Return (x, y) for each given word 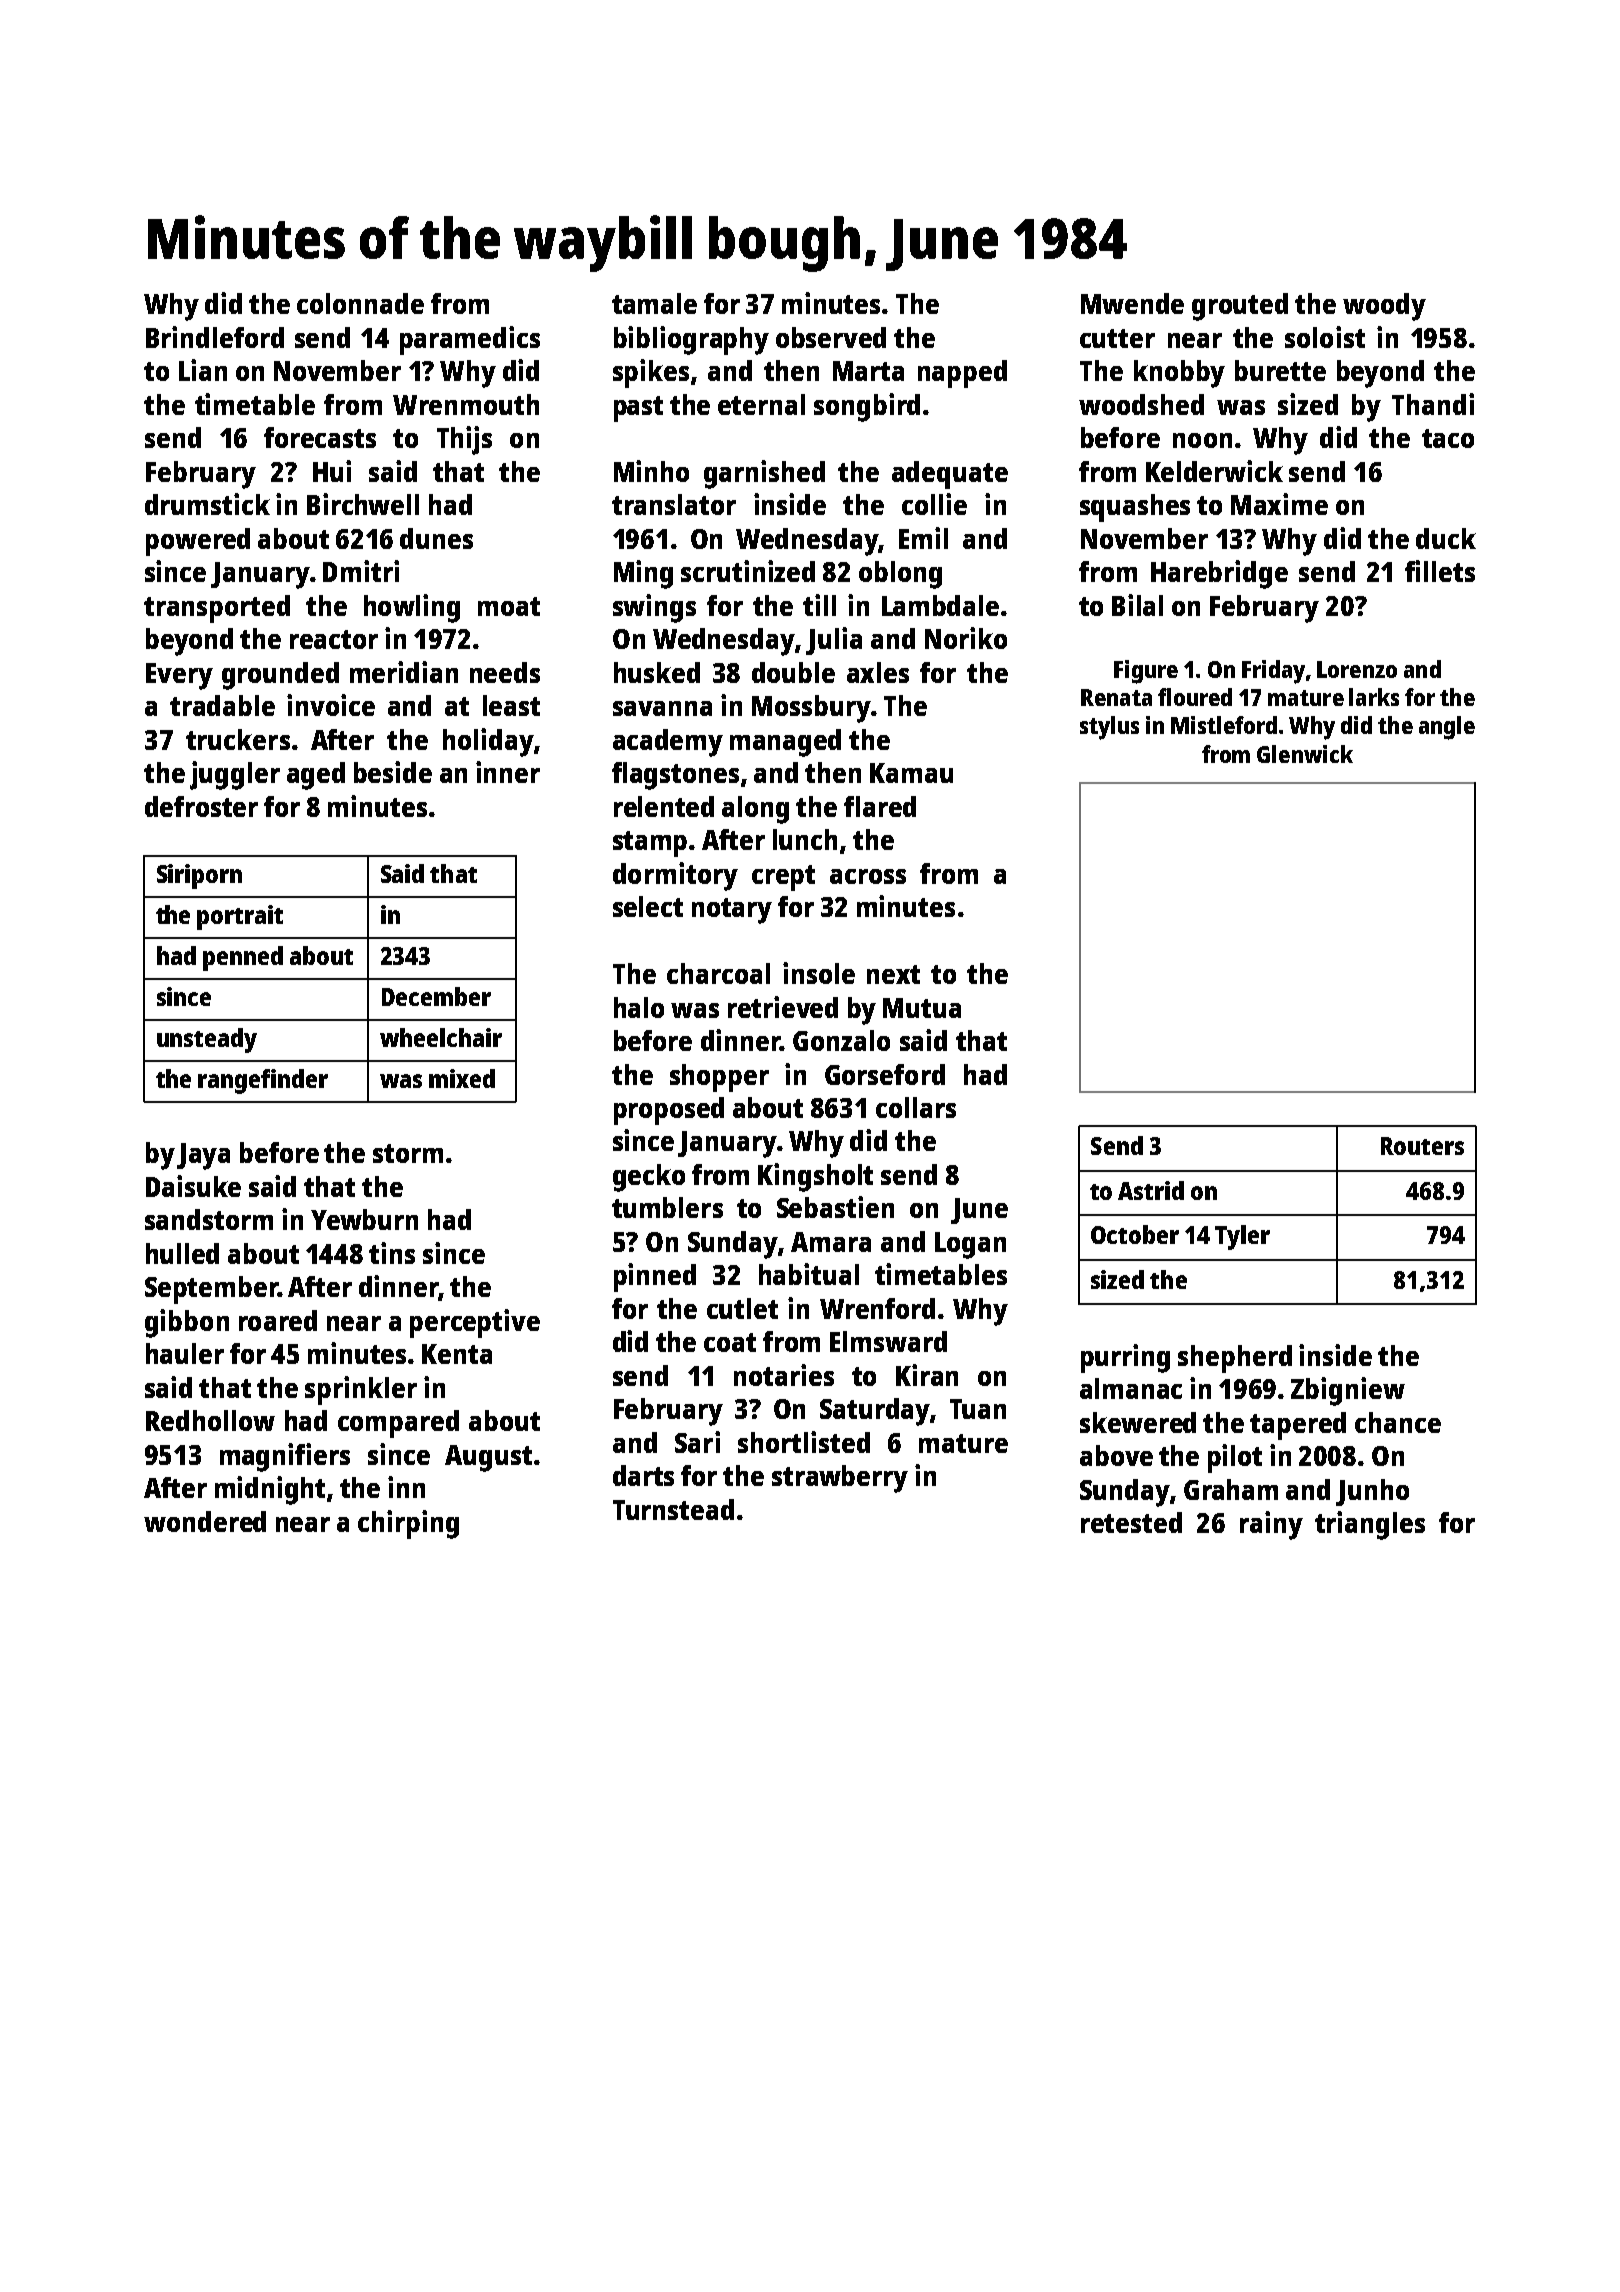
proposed (669, 1111)
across (868, 876)
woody (1384, 307)
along (755, 810)
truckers (238, 739)
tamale (654, 303)
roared (278, 1320)
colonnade (360, 303)
